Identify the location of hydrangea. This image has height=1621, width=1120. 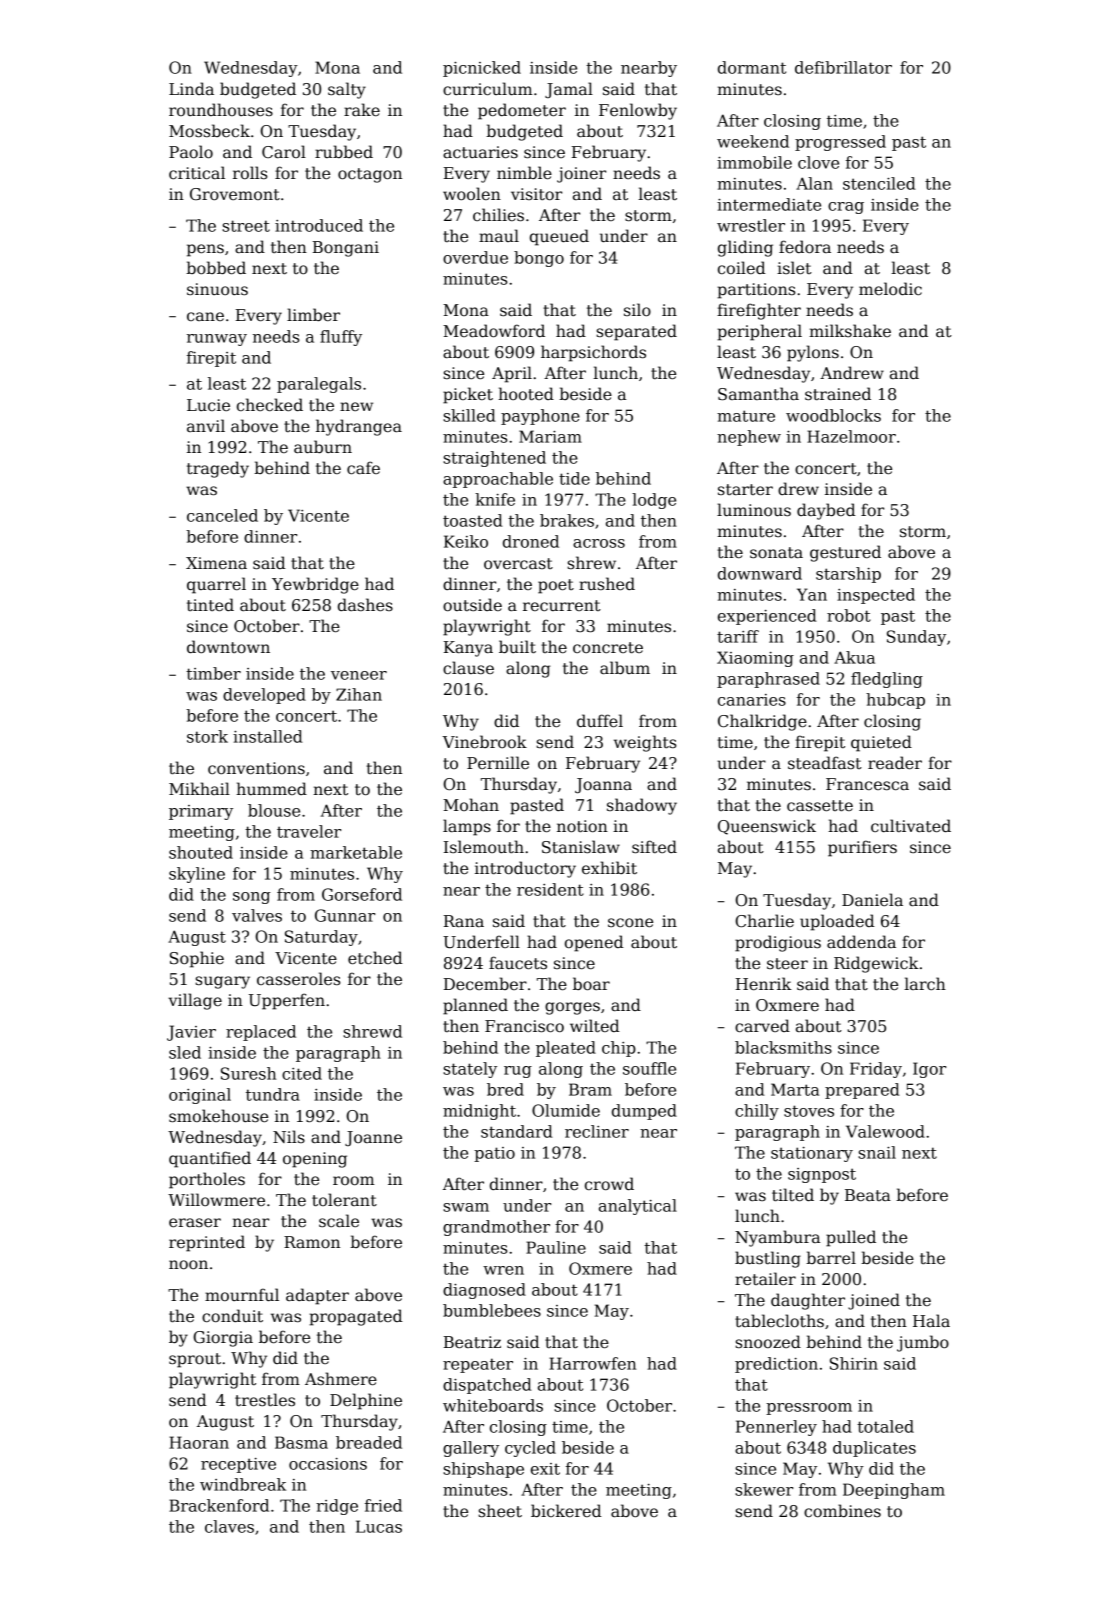
(359, 427).
